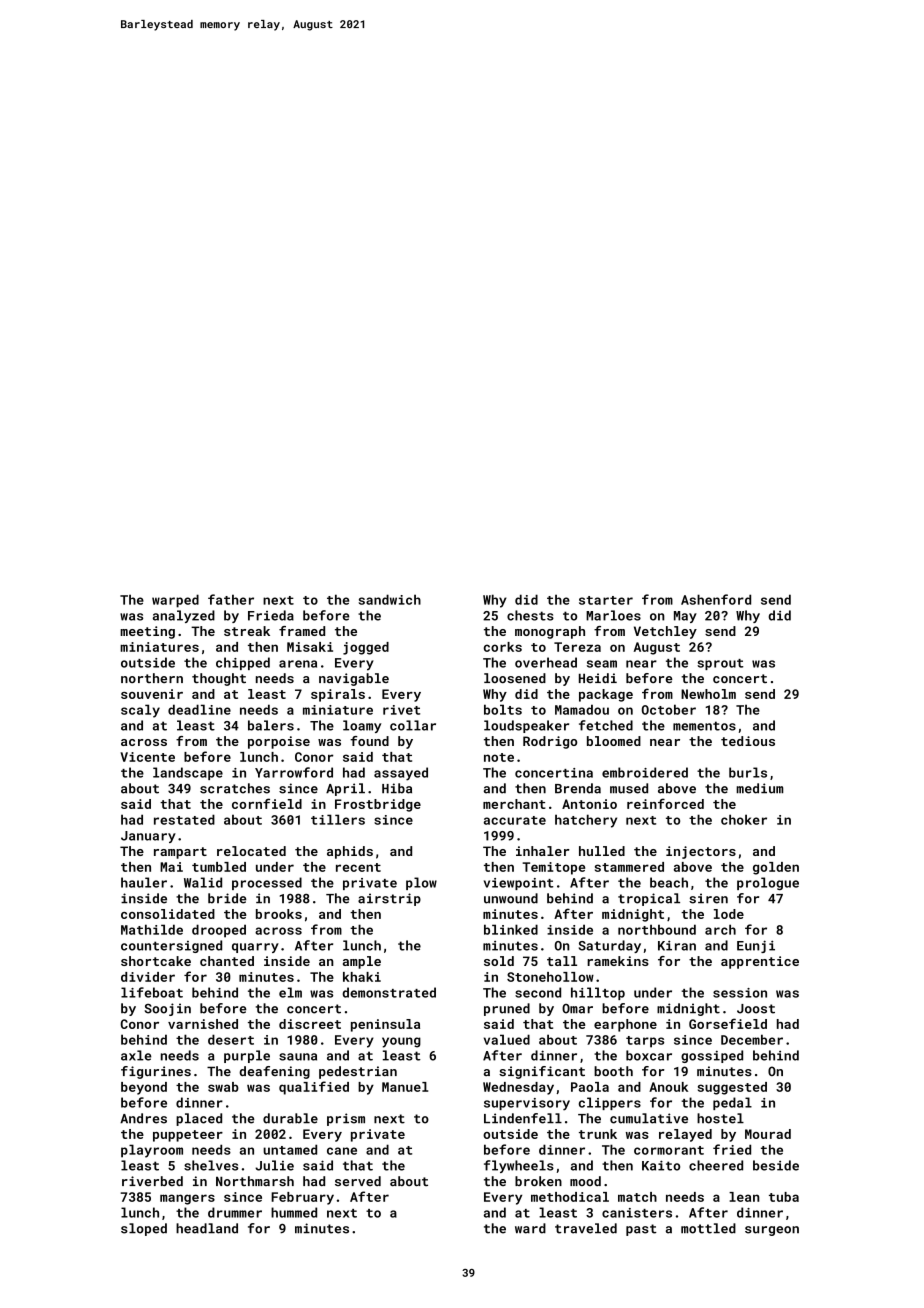 The image size is (924, 1308). Describe the element at coordinates (720, 664) in the screenshot. I see `sprout` at that location.
